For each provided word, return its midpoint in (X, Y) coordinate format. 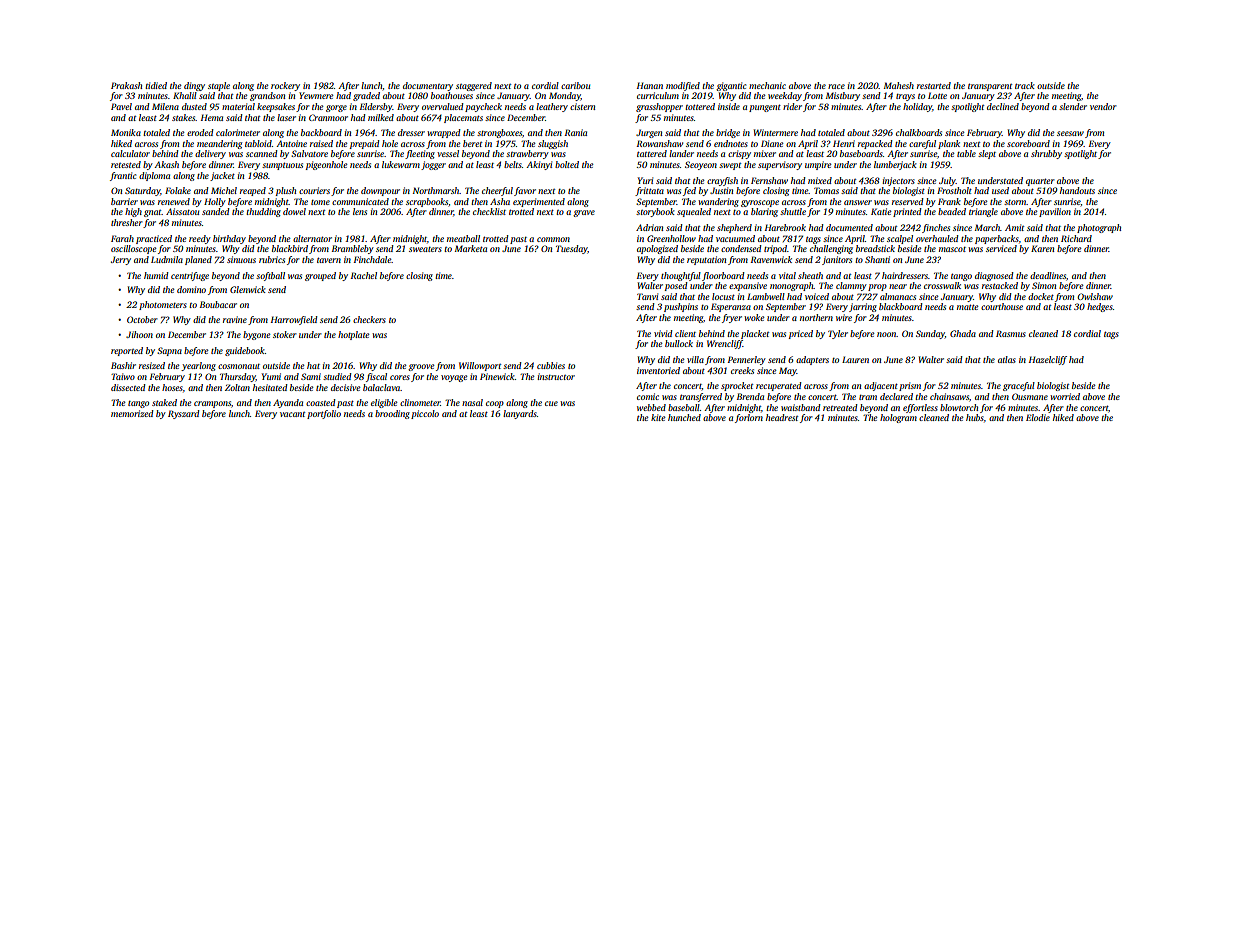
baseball (684, 407)
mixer (765, 153)
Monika (126, 132)
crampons (212, 404)
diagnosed (994, 276)
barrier (124, 201)
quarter (1040, 182)
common (553, 239)
